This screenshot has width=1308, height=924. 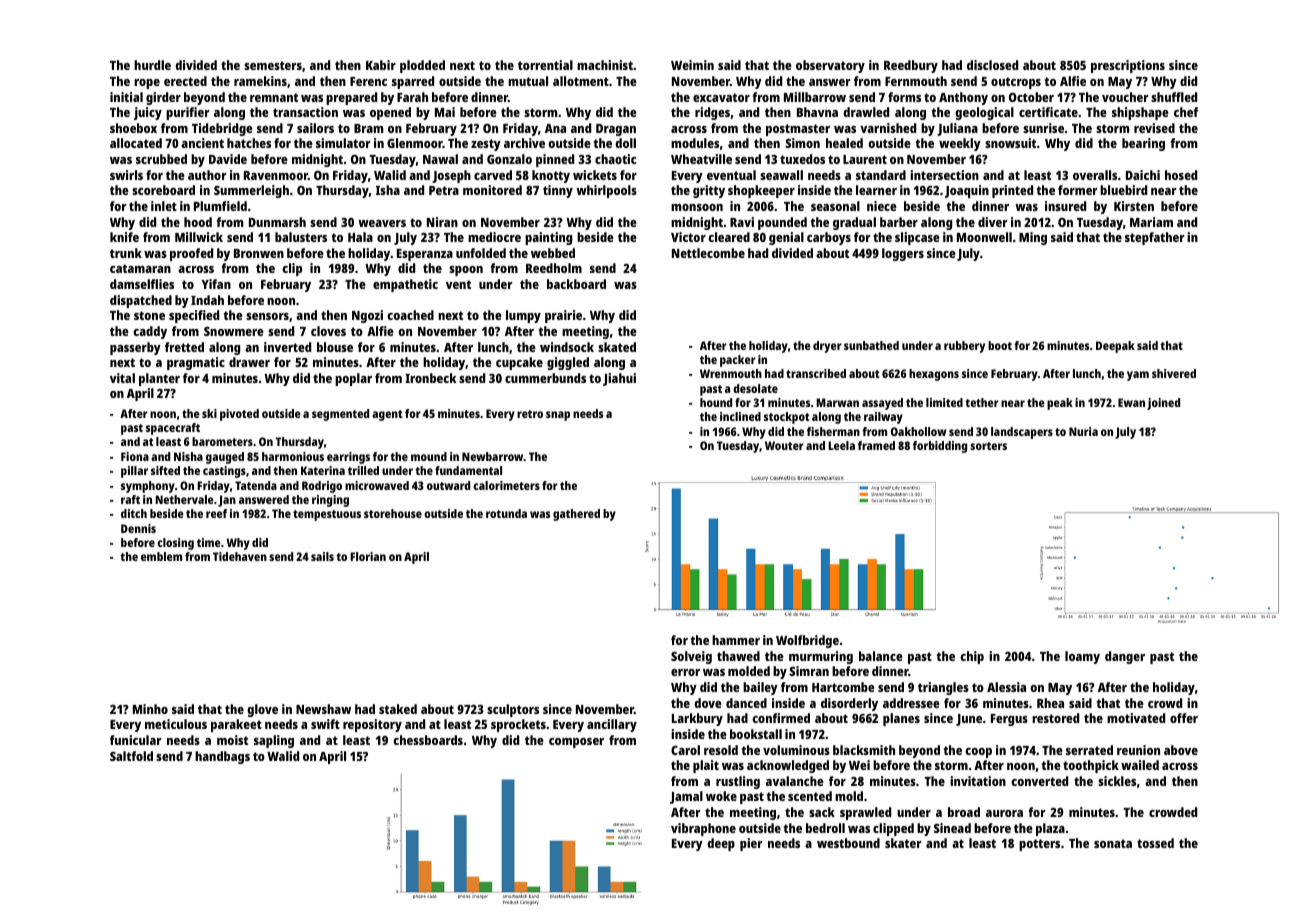 What do you see at coordinates (428, 740) in the screenshot?
I see `chessboards` at bounding box center [428, 740].
